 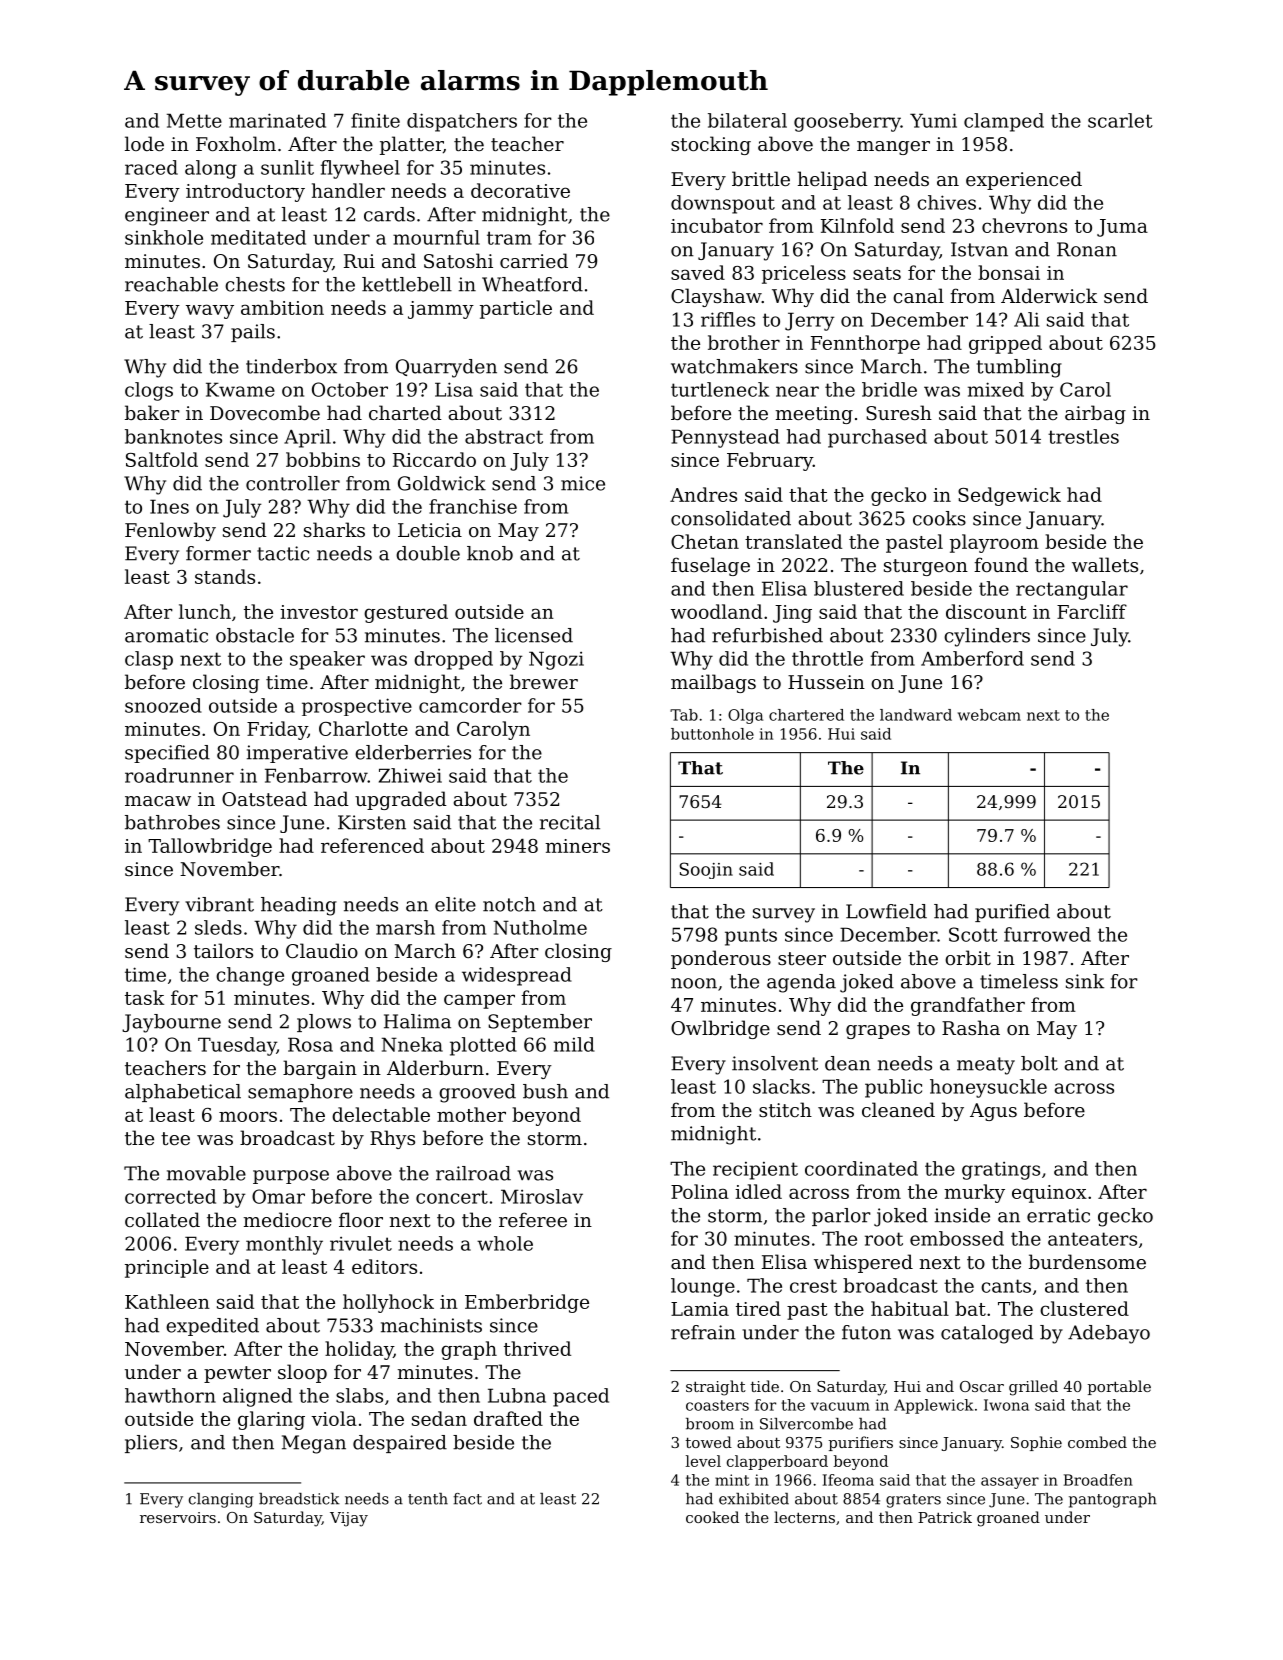 What do you see at coordinates (462, 122) in the screenshot?
I see `dispatchers` at bounding box center [462, 122].
